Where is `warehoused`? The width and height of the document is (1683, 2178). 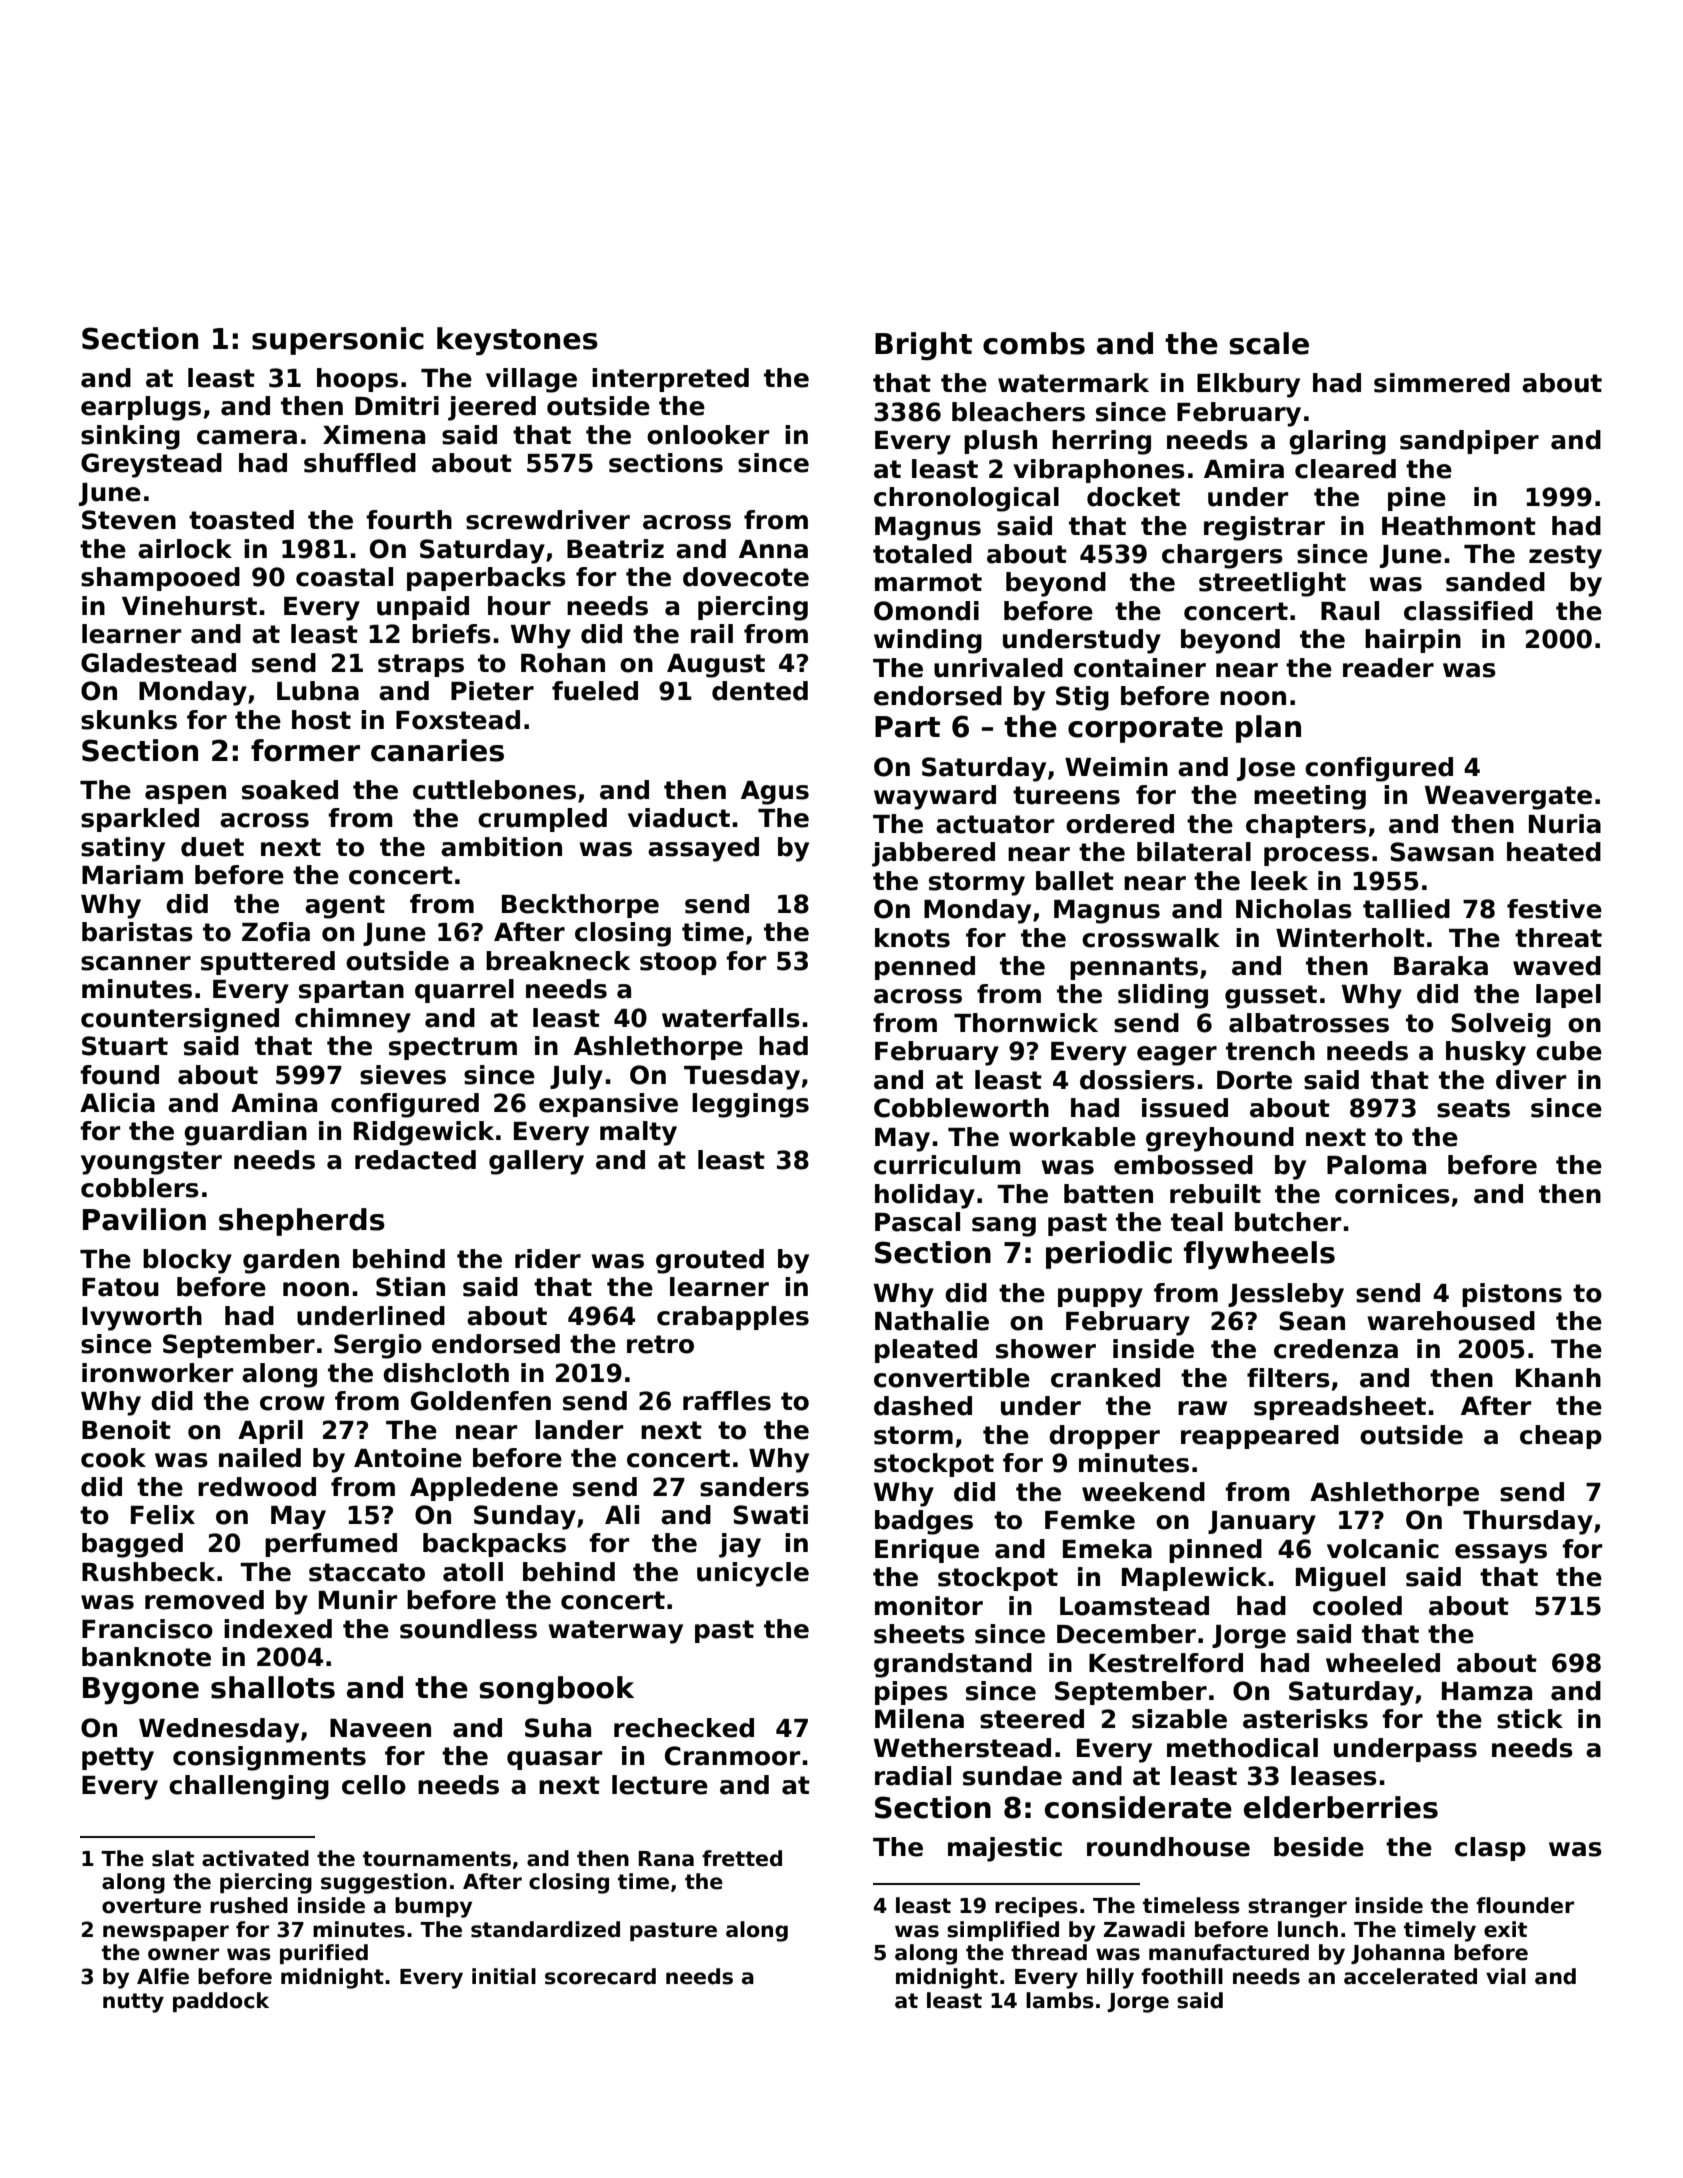
warehoused is located at coordinates (1451, 1321).
